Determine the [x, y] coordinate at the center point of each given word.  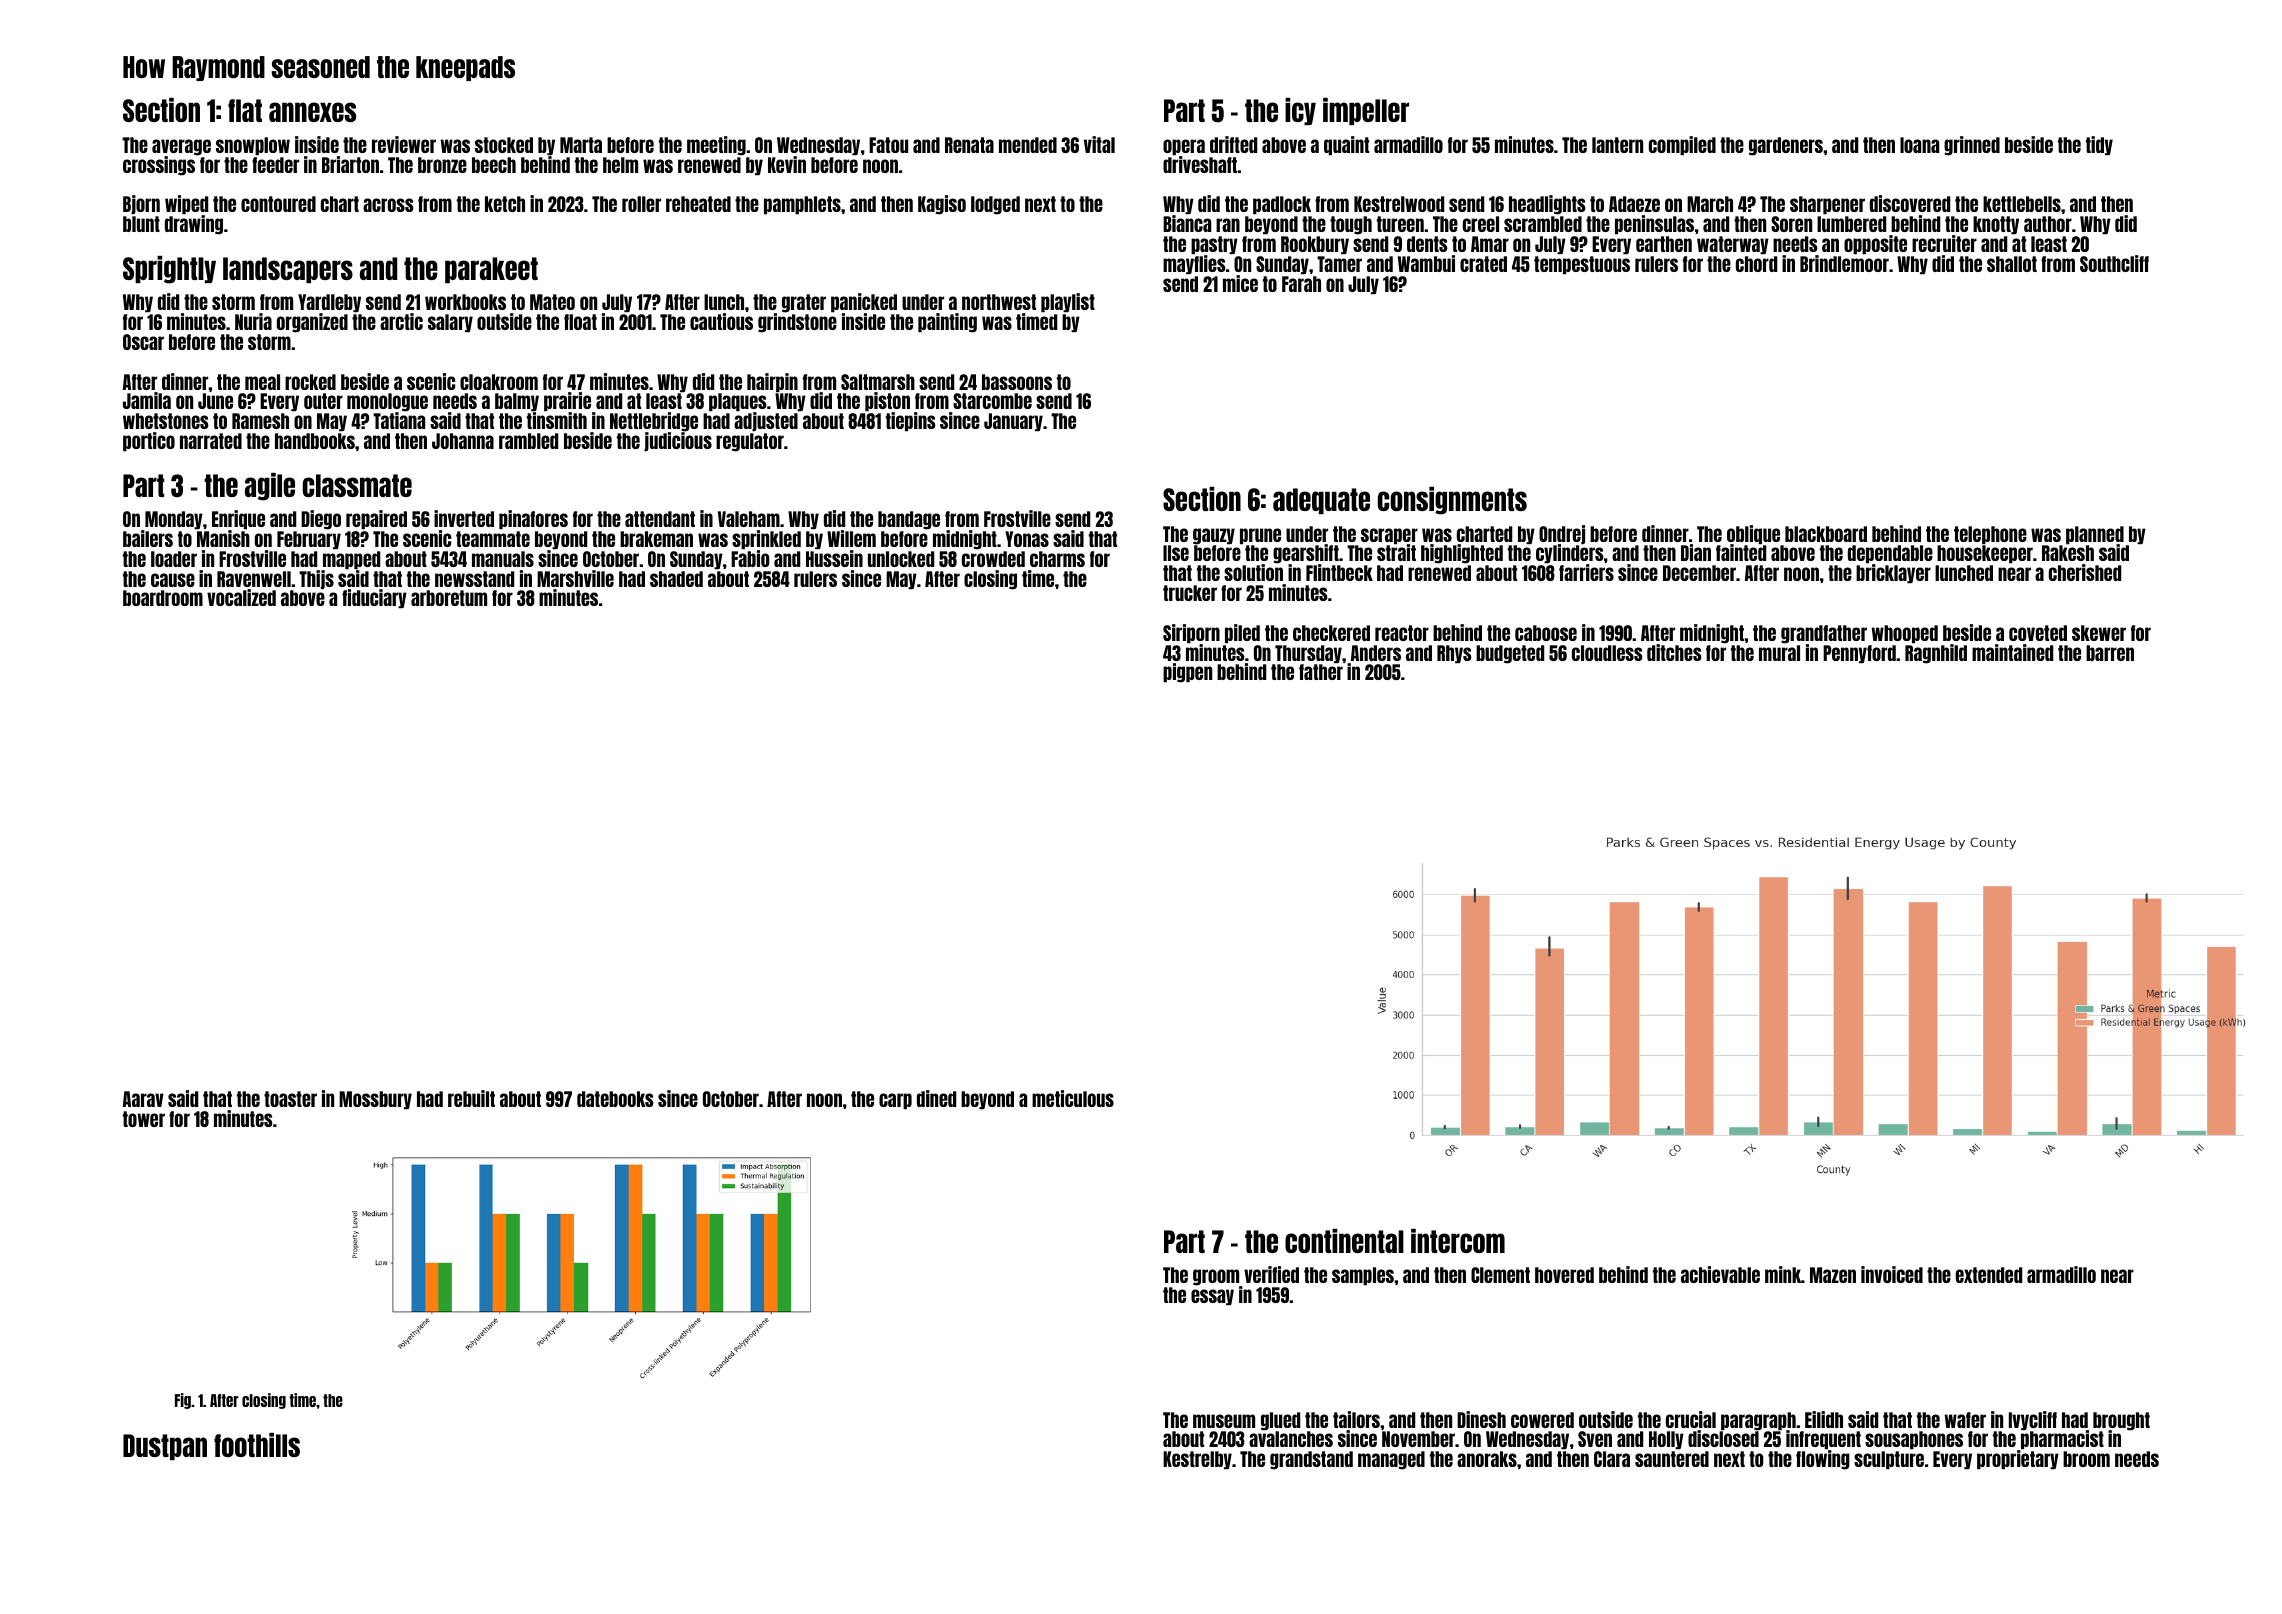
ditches [1674, 652]
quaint [1346, 145]
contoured [278, 204]
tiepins [911, 421]
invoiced [1892, 1274]
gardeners [1786, 146]
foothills [257, 1445]
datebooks [615, 1099]
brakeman [656, 539]
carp [895, 1101]
